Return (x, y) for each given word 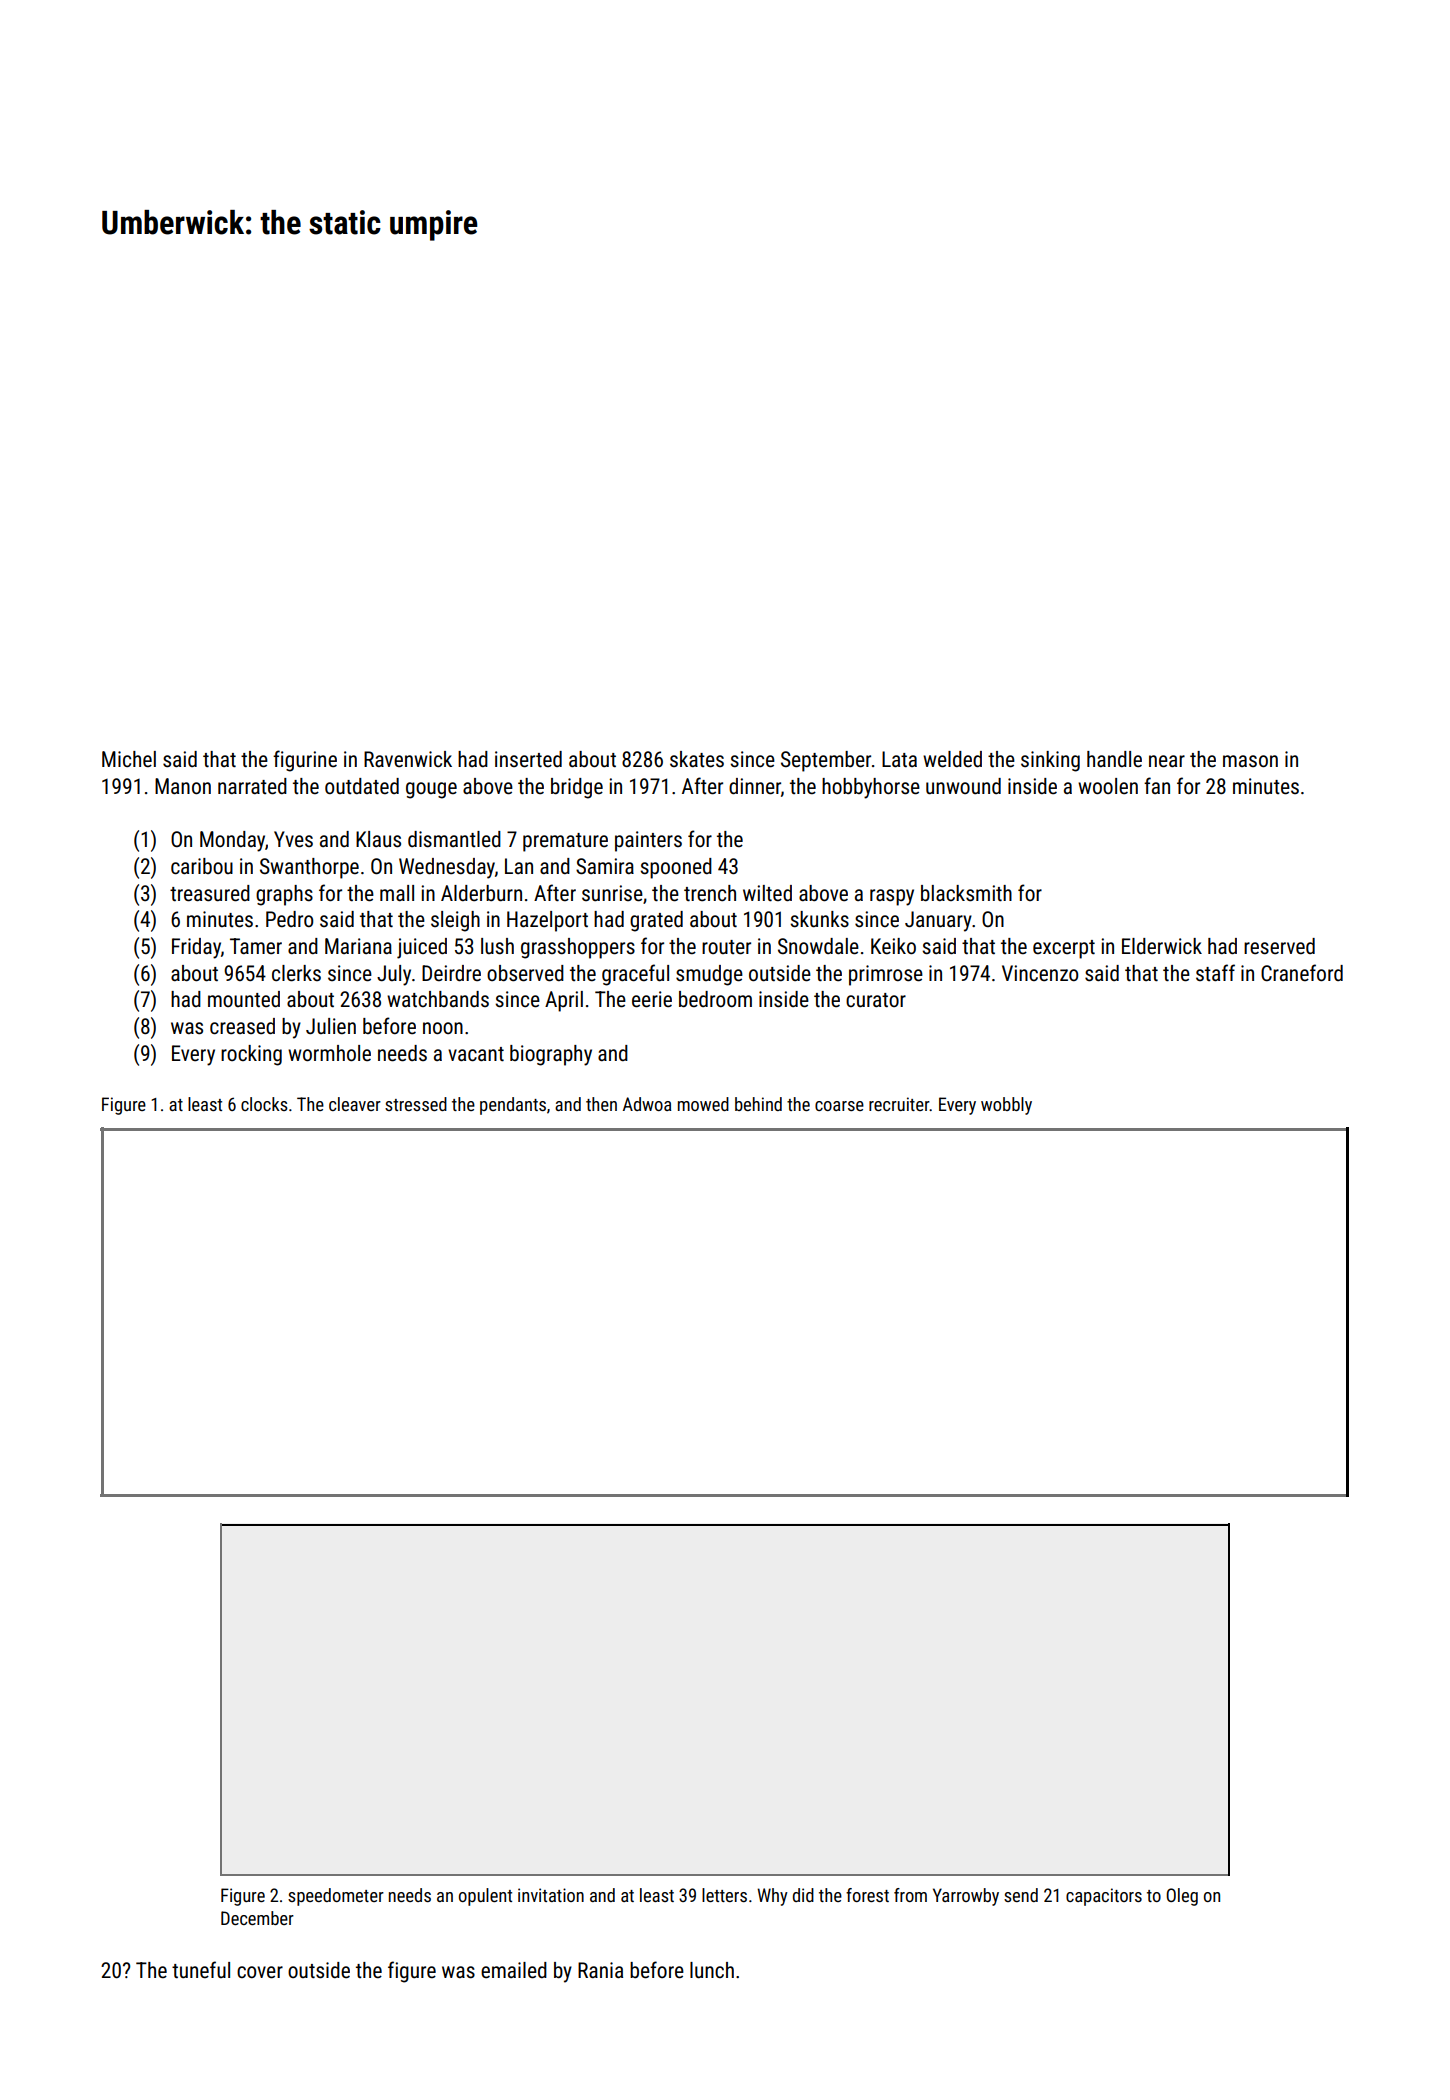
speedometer (336, 1897)
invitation (551, 1895)
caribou (202, 866)
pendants (513, 1106)
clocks (264, 1104)
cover (260, 1972)
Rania (600, 1970)
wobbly (1006, 1106)
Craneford (1302, 972)
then (601, 1104)
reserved (1279, 946)
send (1021, 1895)
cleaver (355, 1104)
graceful (635, 975)
